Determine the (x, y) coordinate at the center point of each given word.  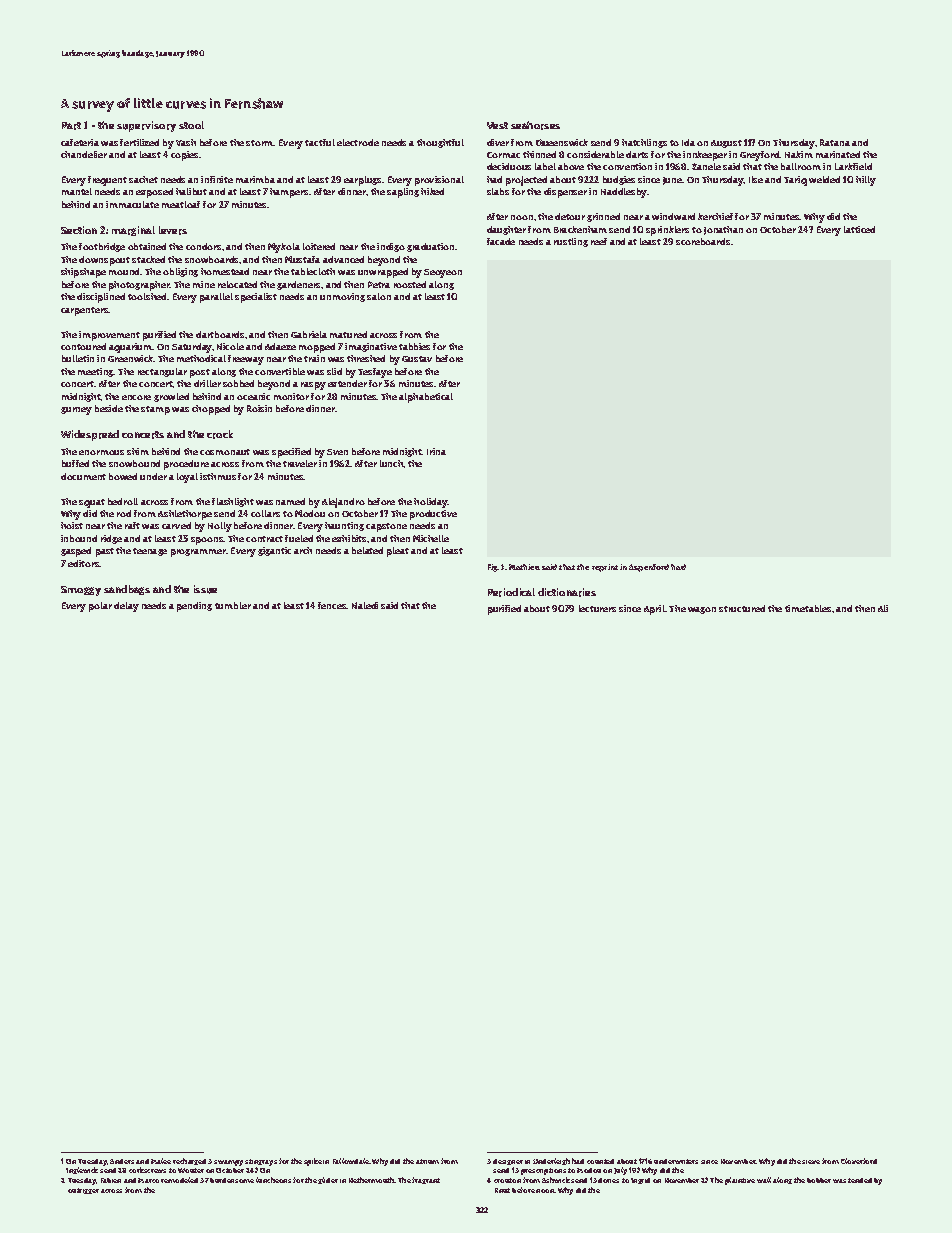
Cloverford (859, 1161)
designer (508, 1162)
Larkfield (853, 166)
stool (191, 125)
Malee (161, 1161)
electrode (358, 142)
